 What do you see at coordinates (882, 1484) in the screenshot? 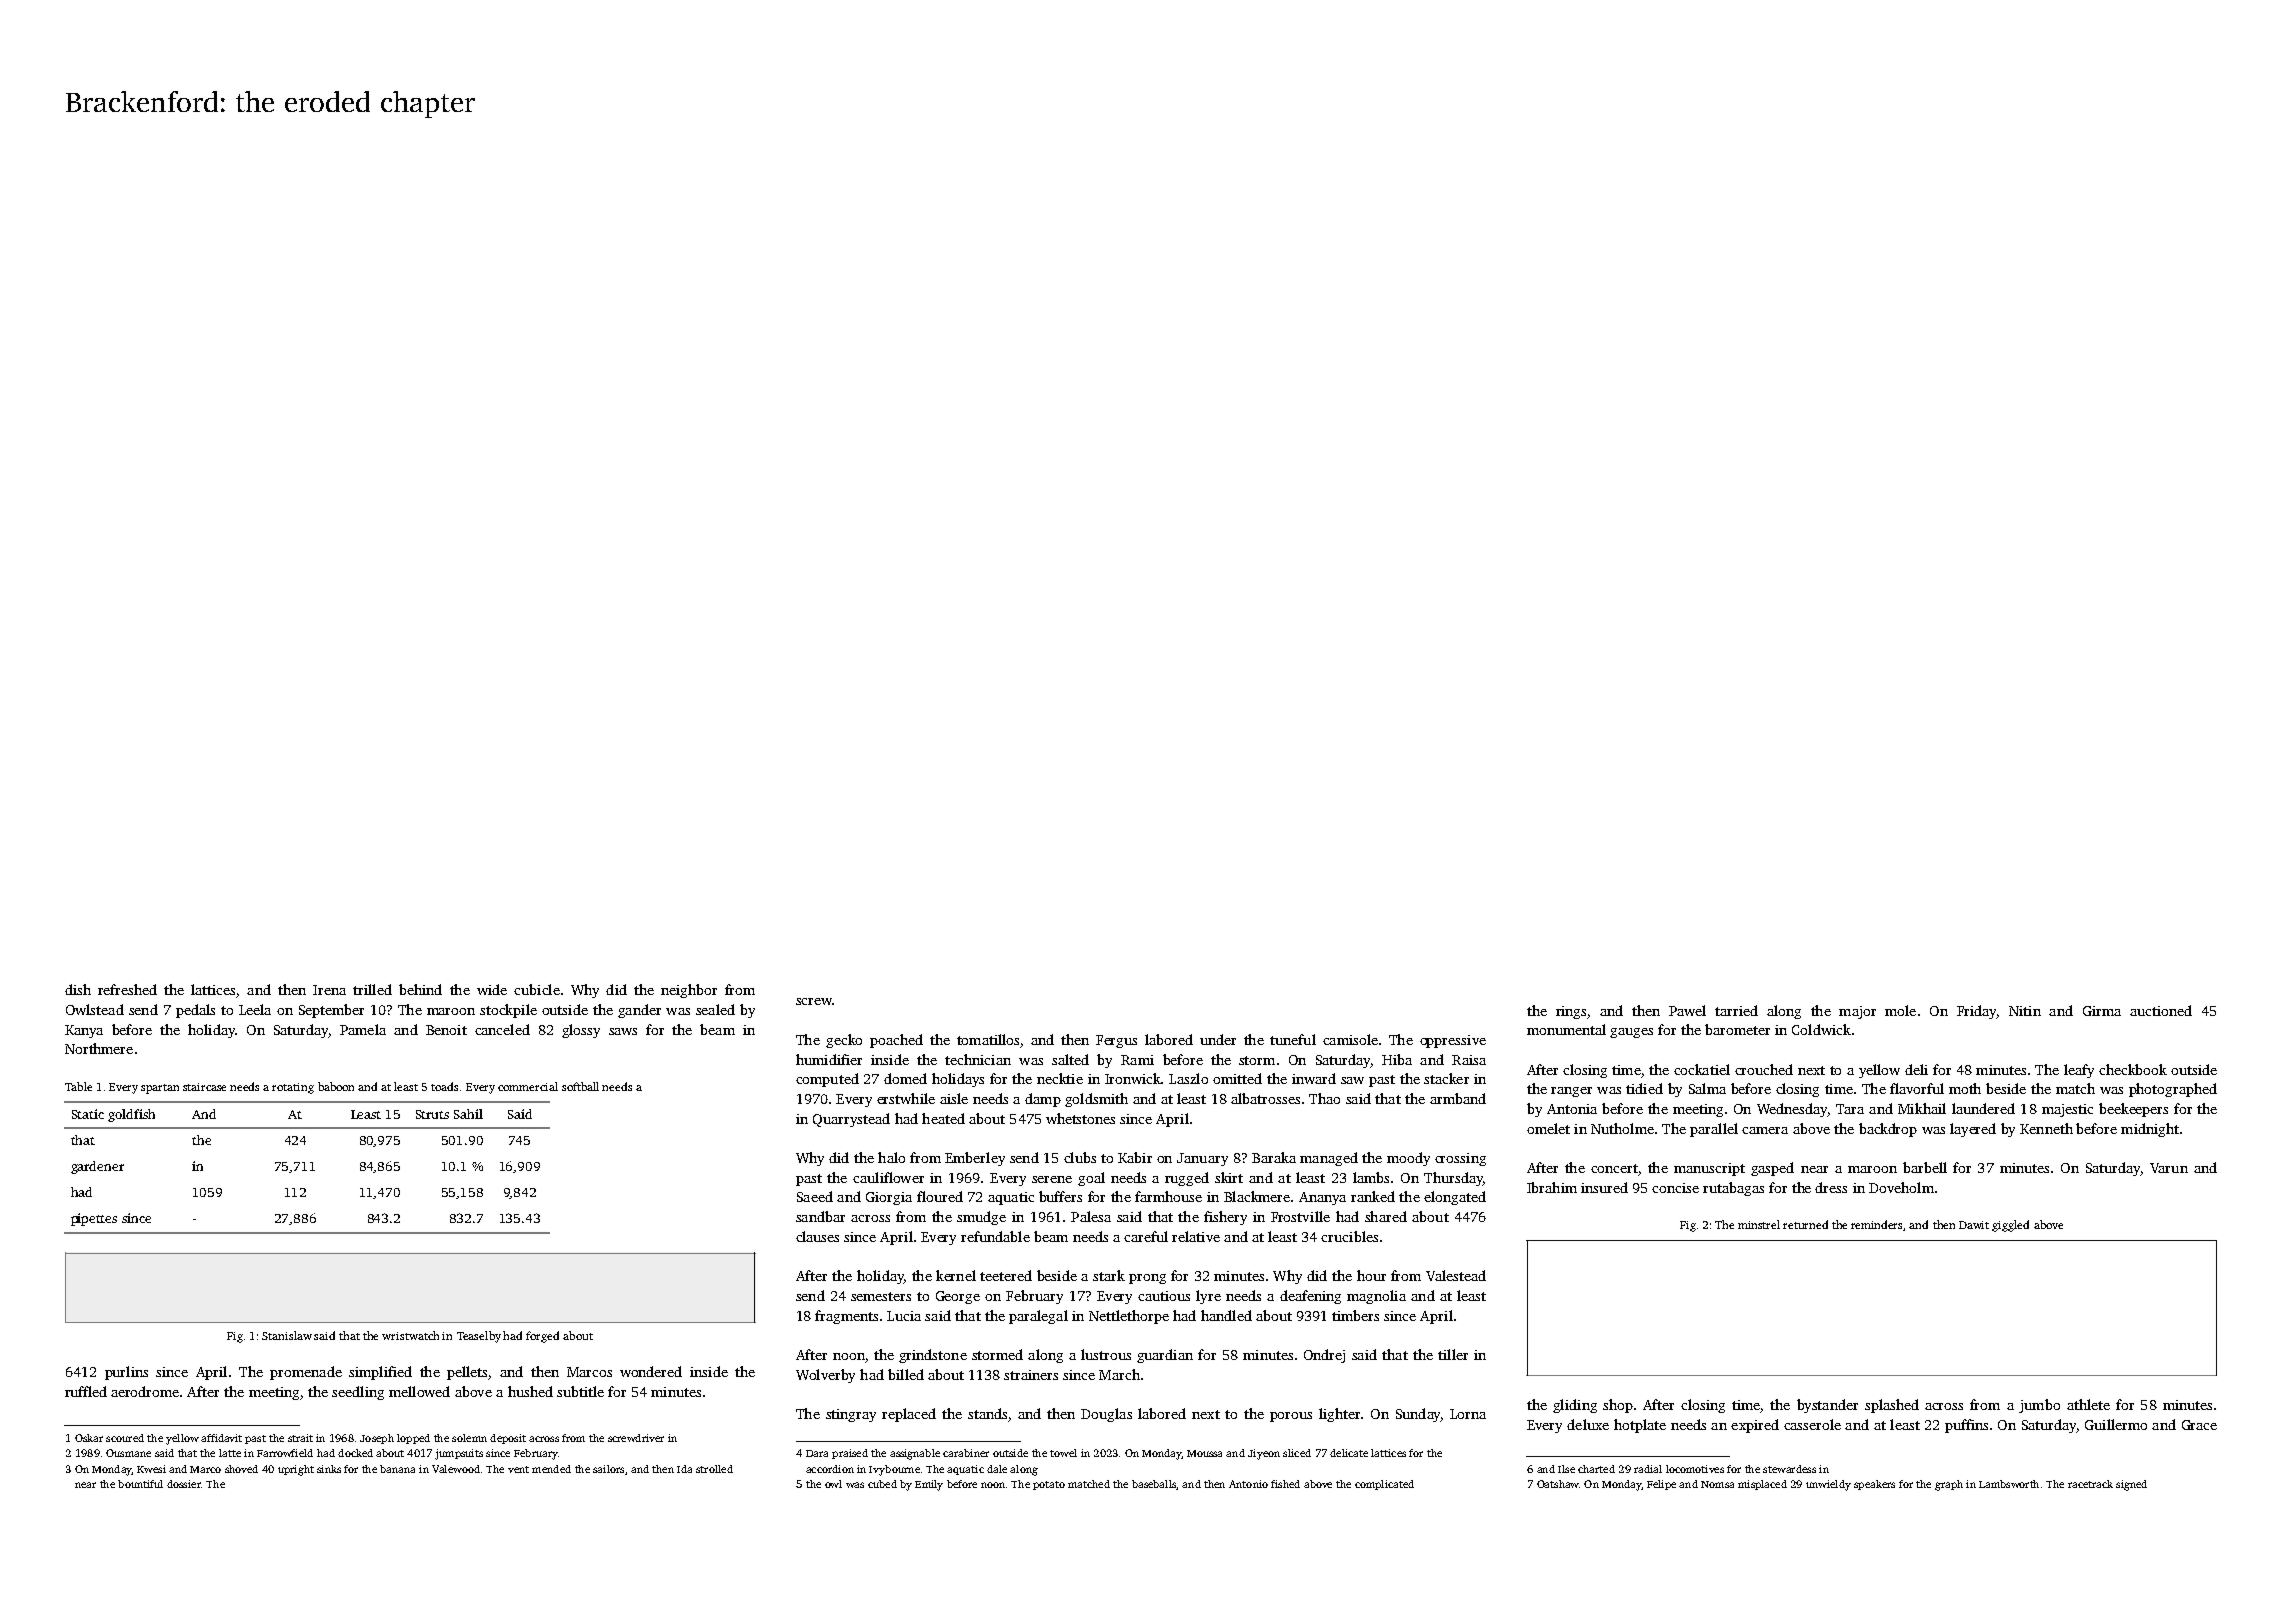
I see `cubed` at bounding box center [882, 1484].
